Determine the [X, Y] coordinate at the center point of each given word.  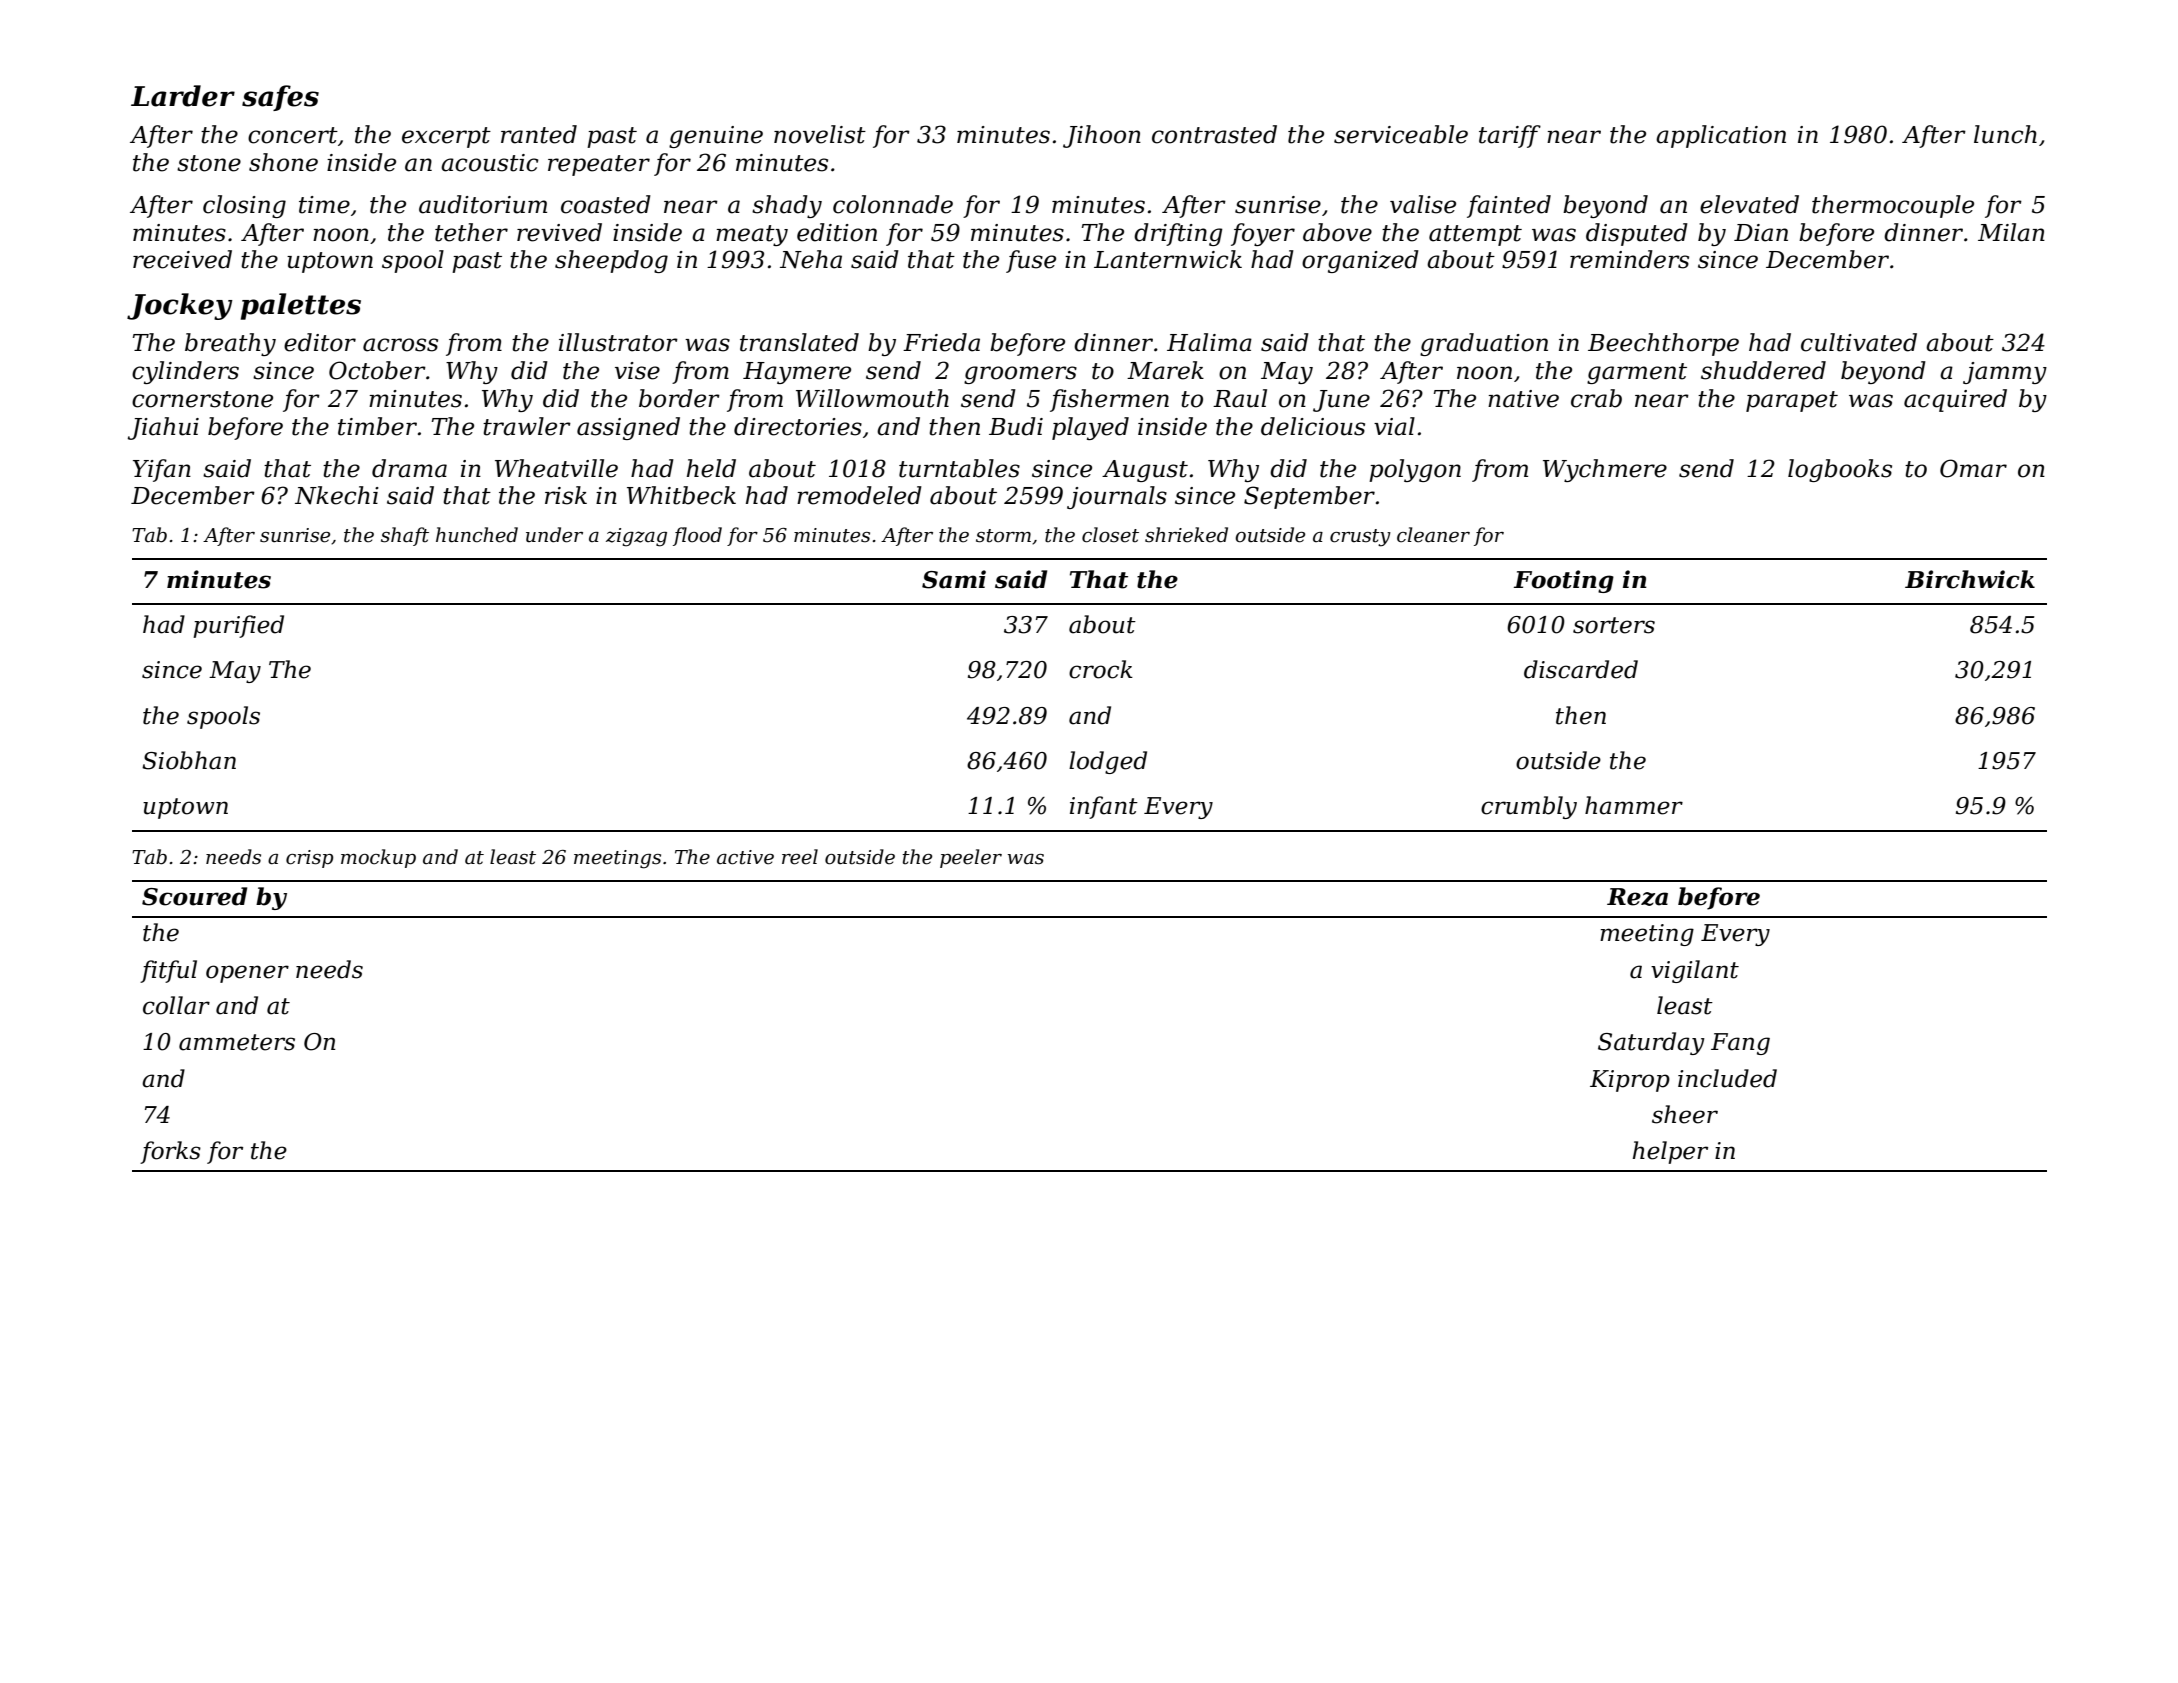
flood [697, 536]
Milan [2011, 232]
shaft [405, 536]
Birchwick [1970, 579]
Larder [183, 96]
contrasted [1214, 134]
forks [170, 1152]
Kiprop [1630, 1081]
